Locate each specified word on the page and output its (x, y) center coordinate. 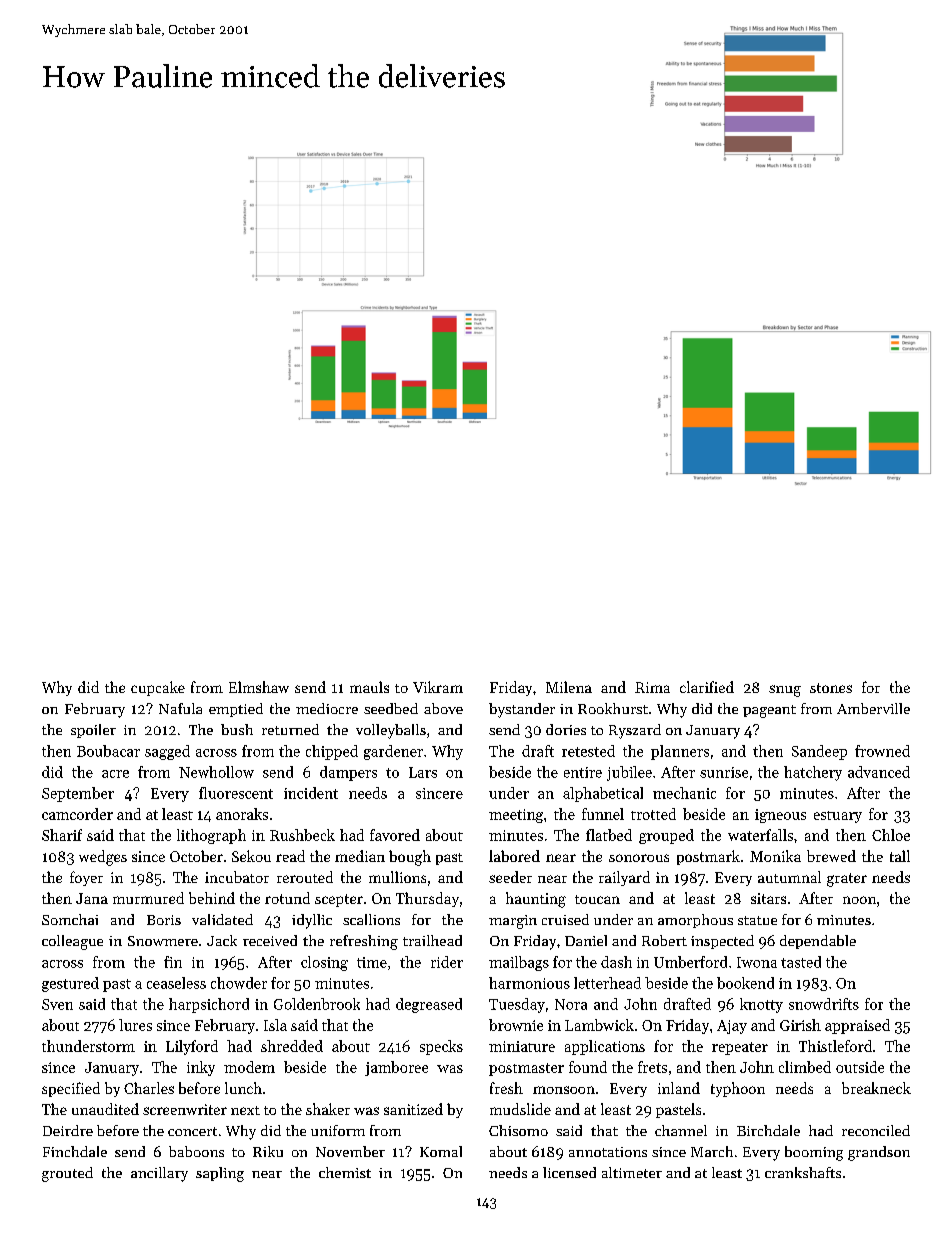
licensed (569, 1172)
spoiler (93, 731)
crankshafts (803, 1172)
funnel (603, 814)
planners (680, 752)
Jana (92, 898)
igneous (780, 816)
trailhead (432, 940)
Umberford (690, 962)
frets (652, 1067)
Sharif (62, 835)
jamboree (396, 1068)
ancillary (159, 1174)
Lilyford (192, 1047)
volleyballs (391, 731)
